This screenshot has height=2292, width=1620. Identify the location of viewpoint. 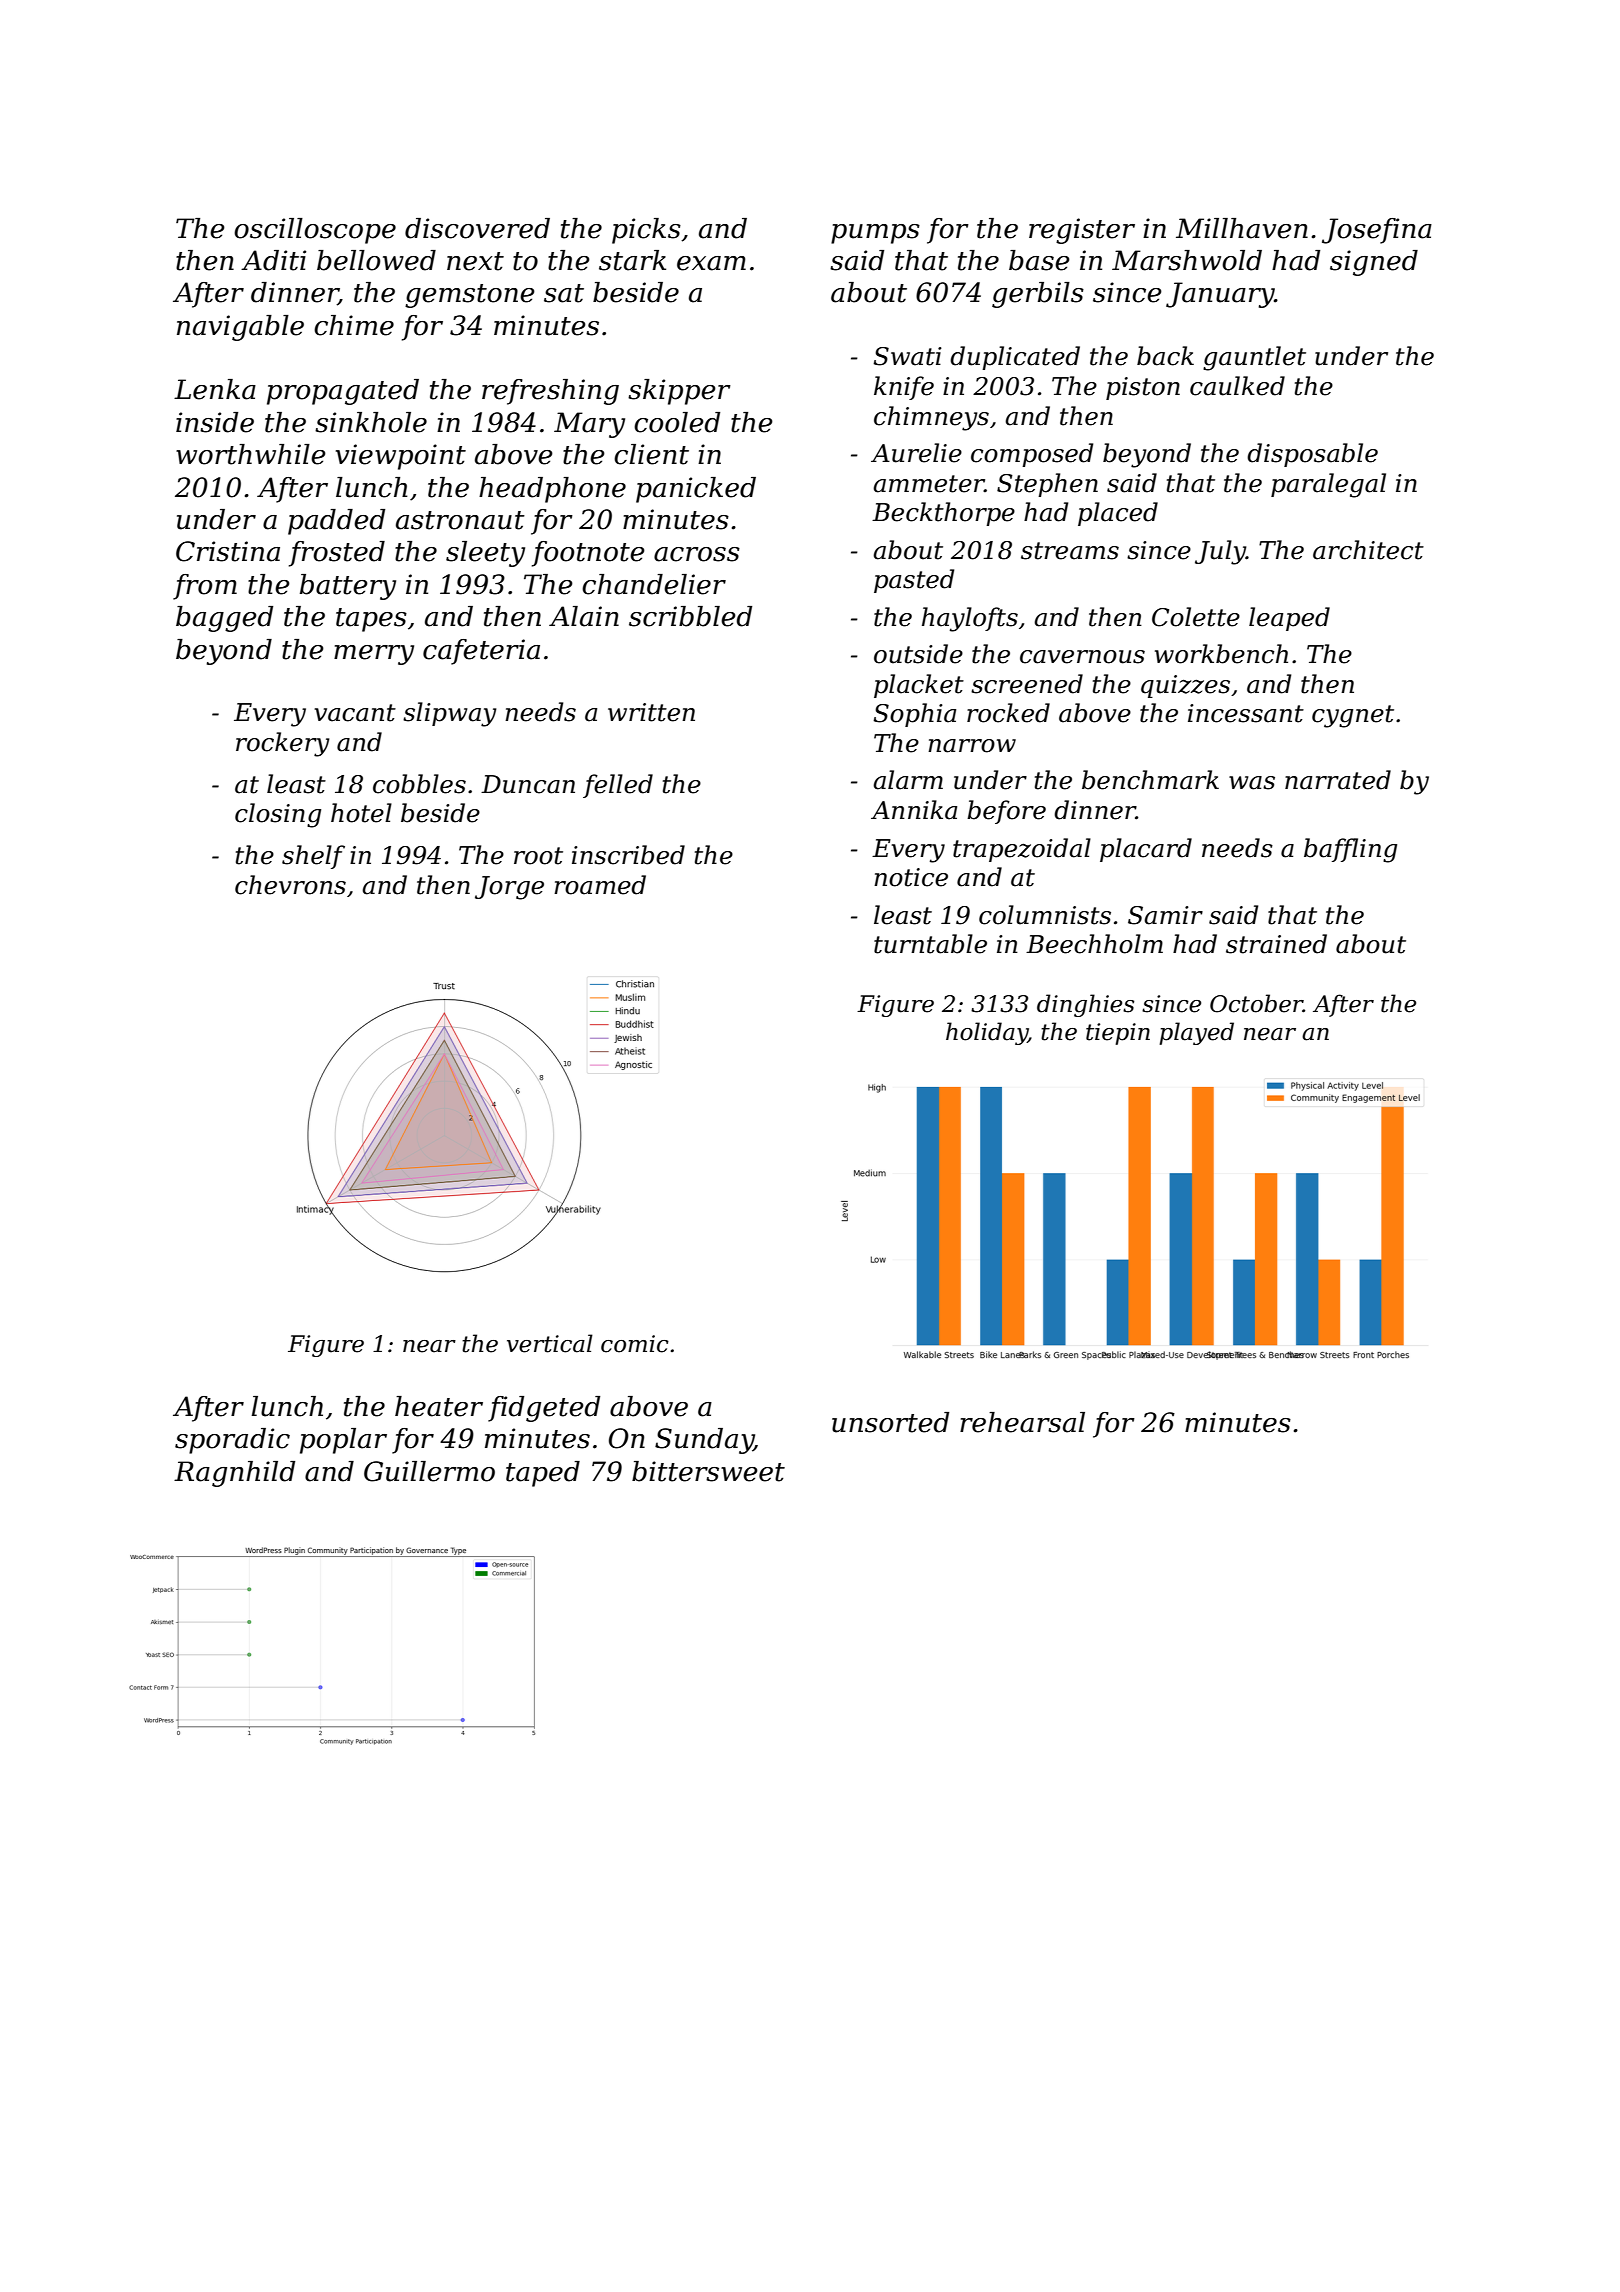
(401, 457).
